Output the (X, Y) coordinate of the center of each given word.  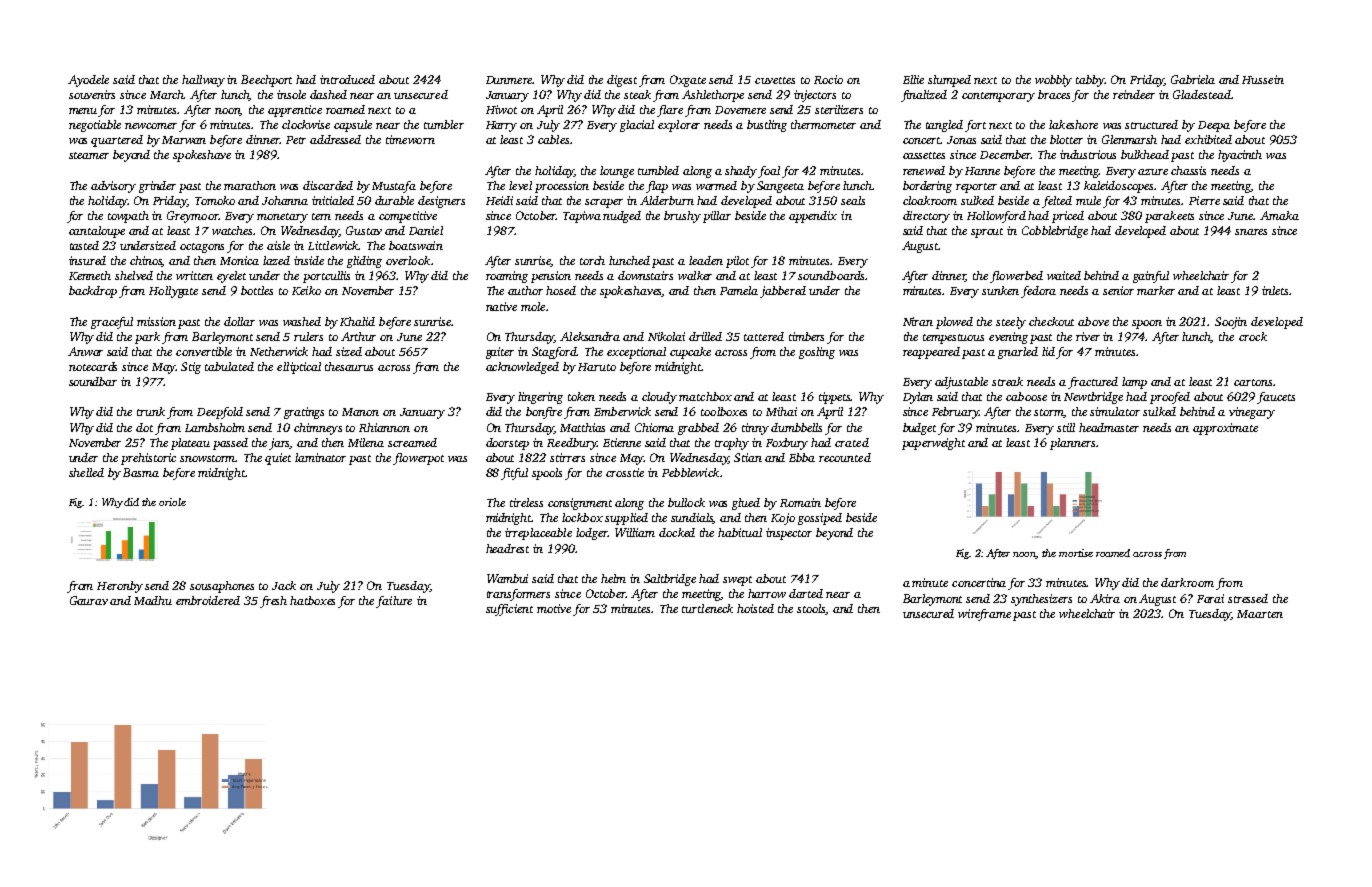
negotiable (95, 126)
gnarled (1018, 353)
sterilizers (839, 109)
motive (554, 608)
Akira (1105, 598)
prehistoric (148, 459)
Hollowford (996, 217)
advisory (113, 187)
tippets (835, 398)
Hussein (1263, 79)
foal (769, 172)
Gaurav (89, 600)
